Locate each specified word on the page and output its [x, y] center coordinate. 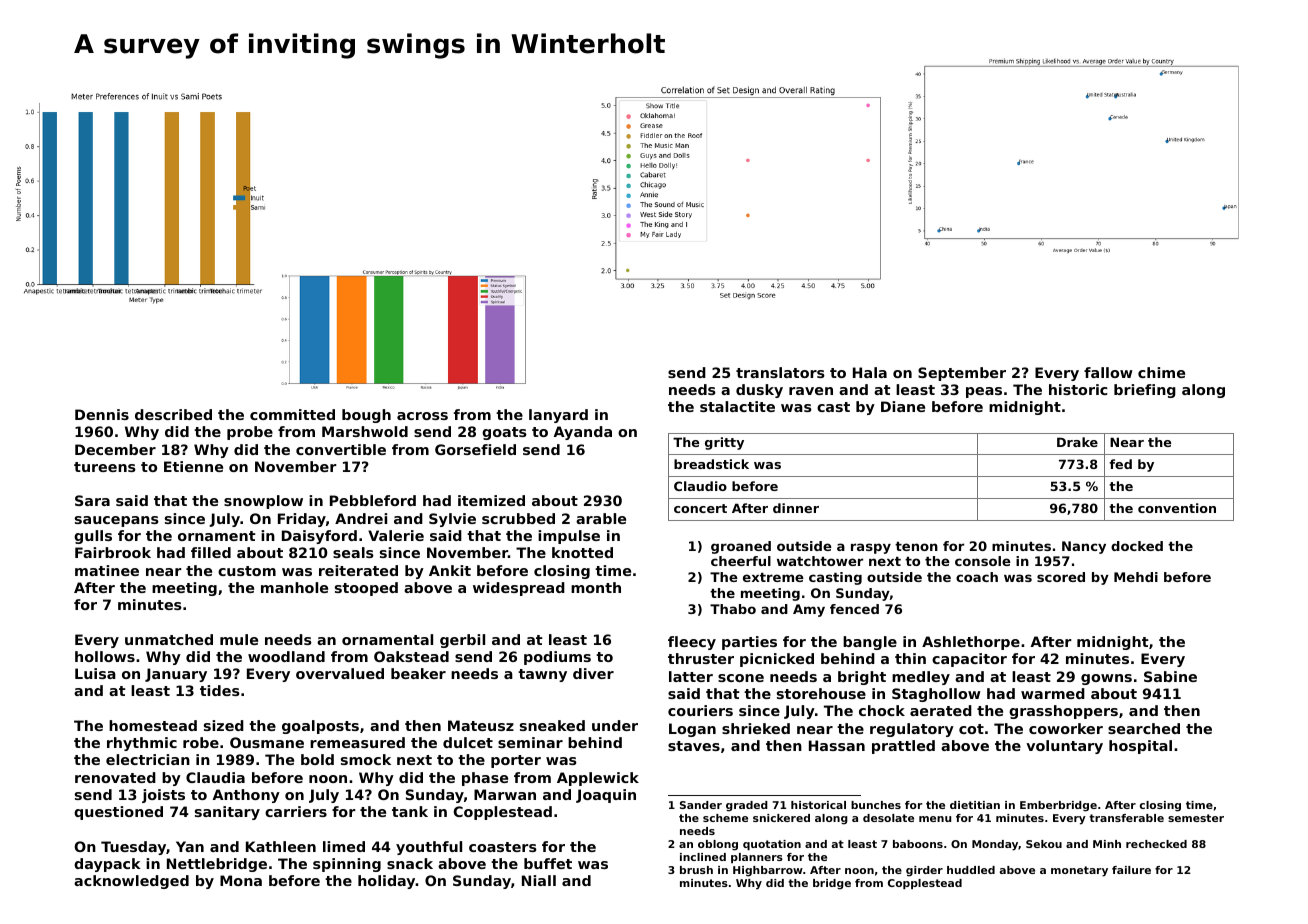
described [173, 414]
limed [344, 846]
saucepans [117, 521]
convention [1177, 508]
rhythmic [142, 744]
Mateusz [481, 725]
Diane [903, 406]
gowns [1106, 679]
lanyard [558, 416]
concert [700, 508]
